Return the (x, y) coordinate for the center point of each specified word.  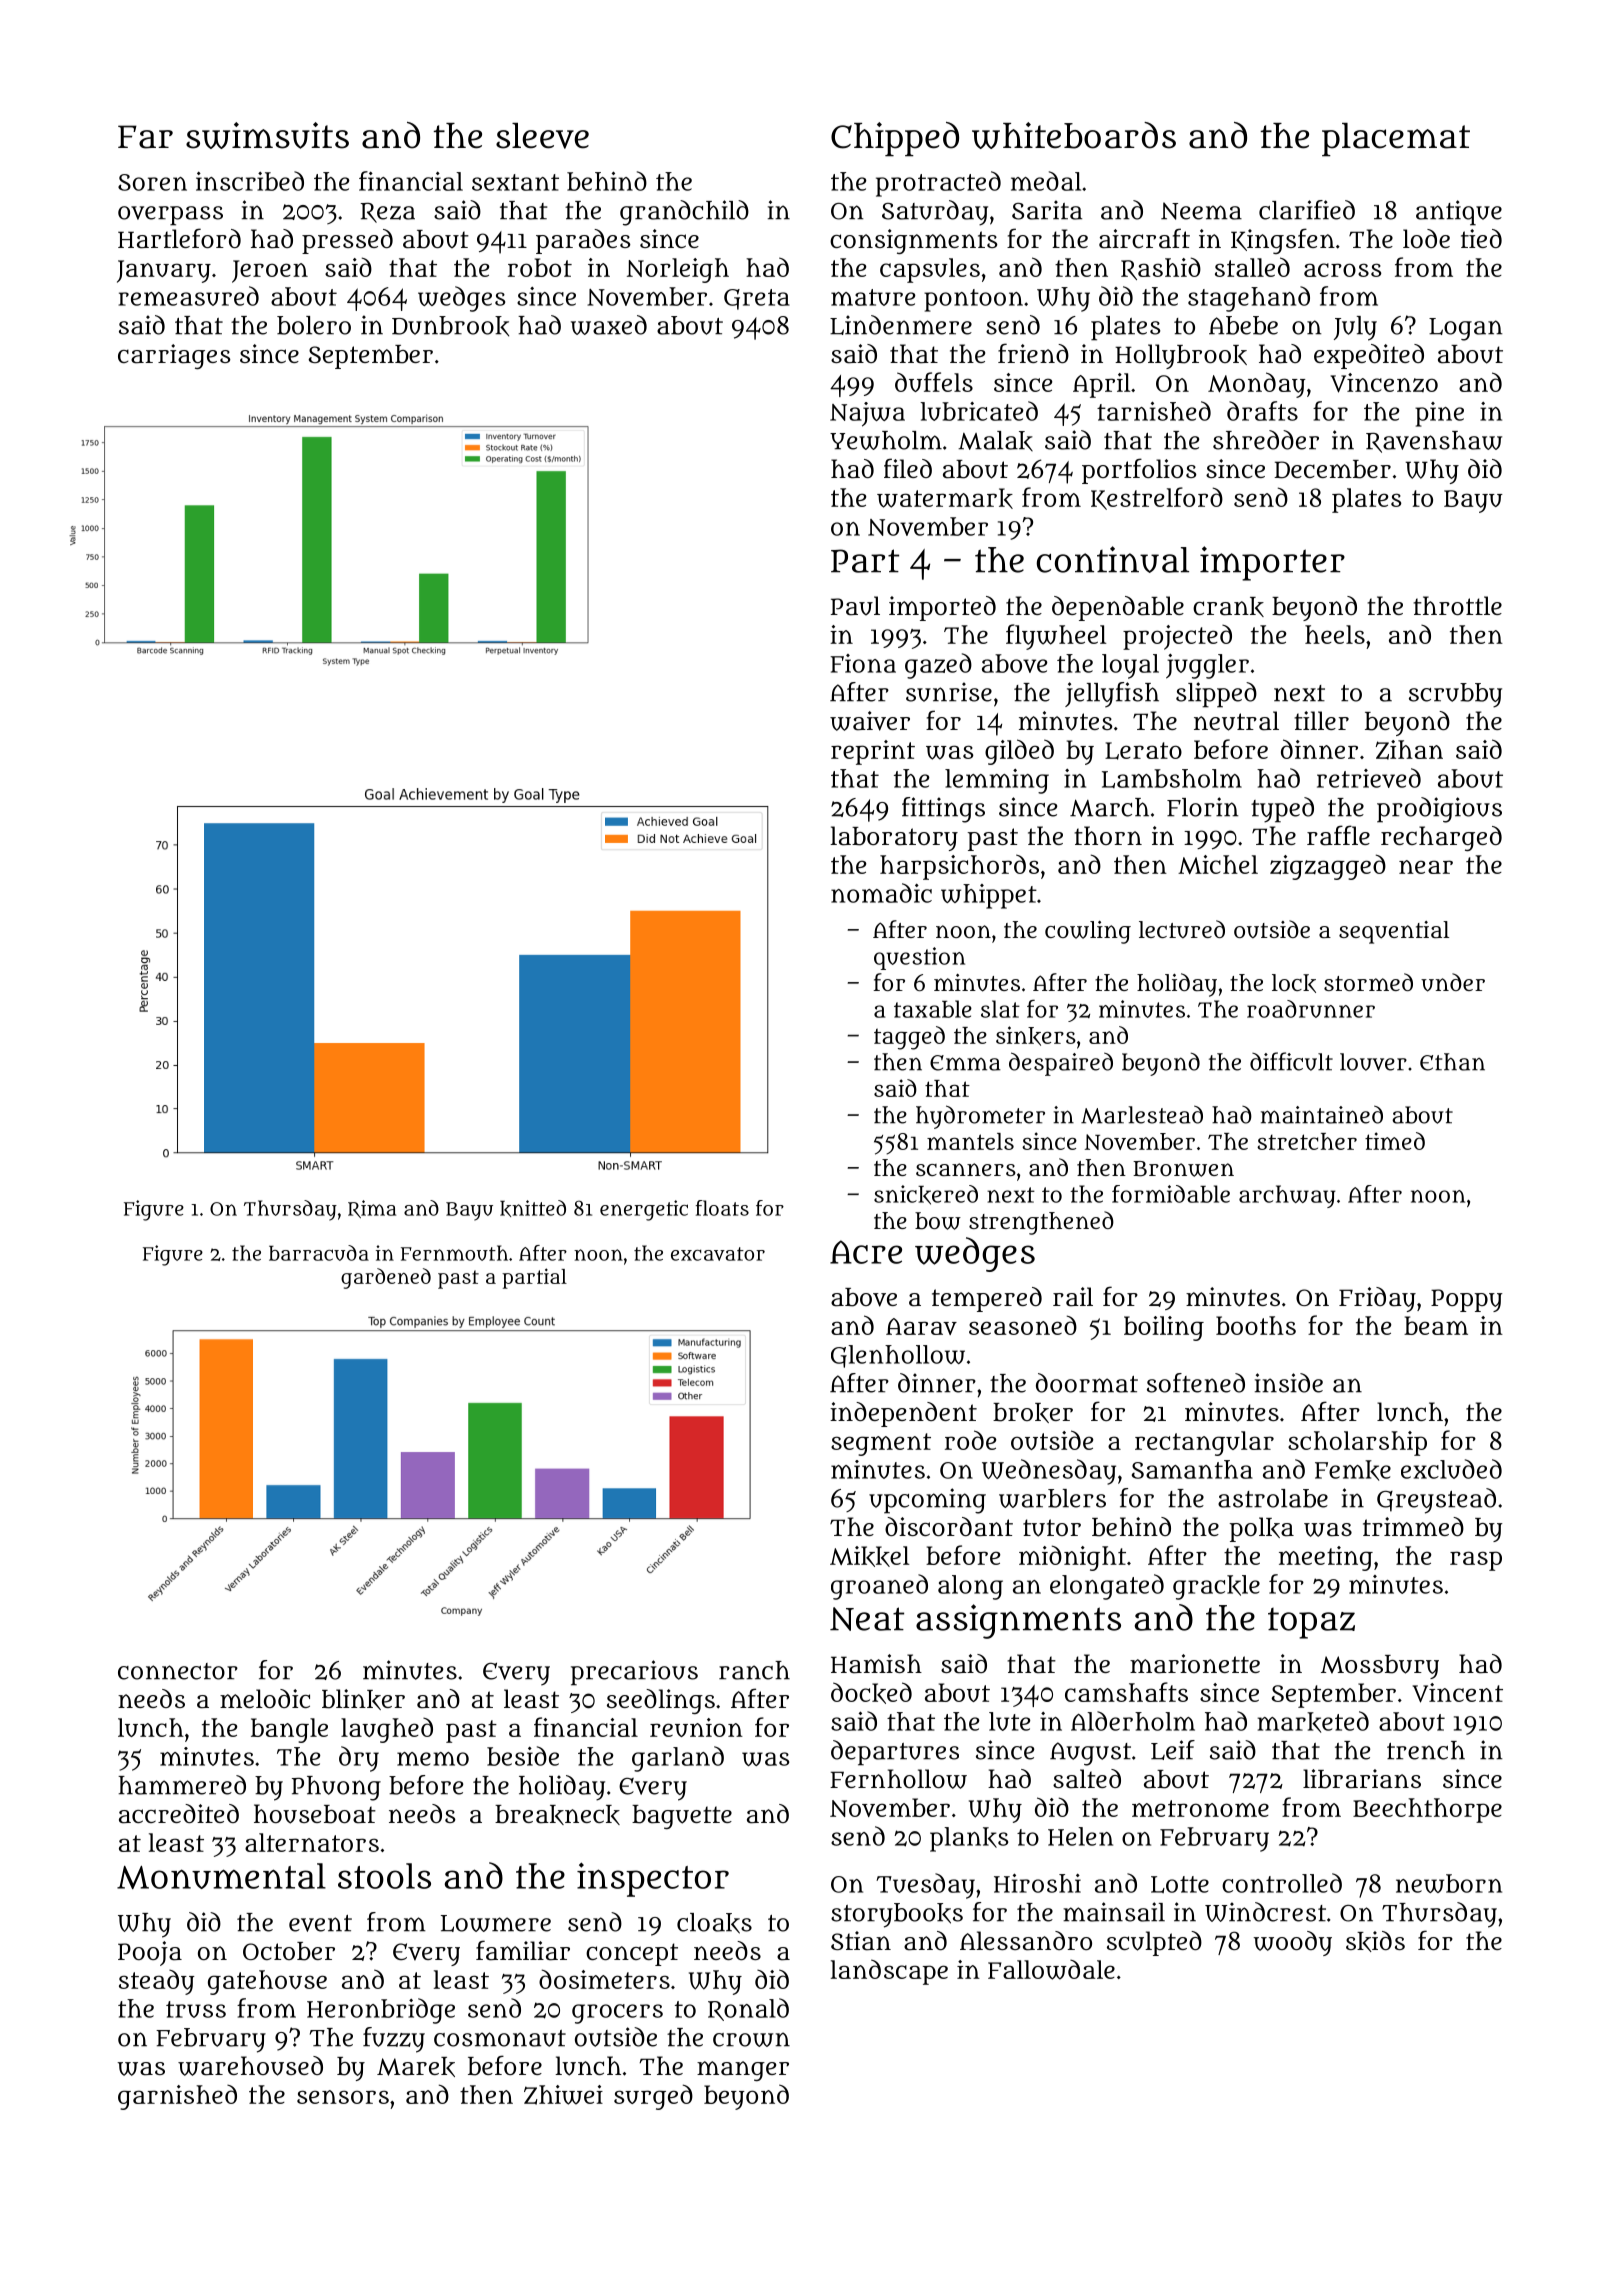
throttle (1457, 605)
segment (881, 1444)
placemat (1396, 140)
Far (145, 137)
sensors (343, 2097)
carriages (174, 356)
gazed (938, 666)
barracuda (319, 1253)
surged (653, 2097)
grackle (1216, 1587)
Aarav (921, 1326)
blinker (363, 1699)
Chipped (895, 139)
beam (1436, 1325)
